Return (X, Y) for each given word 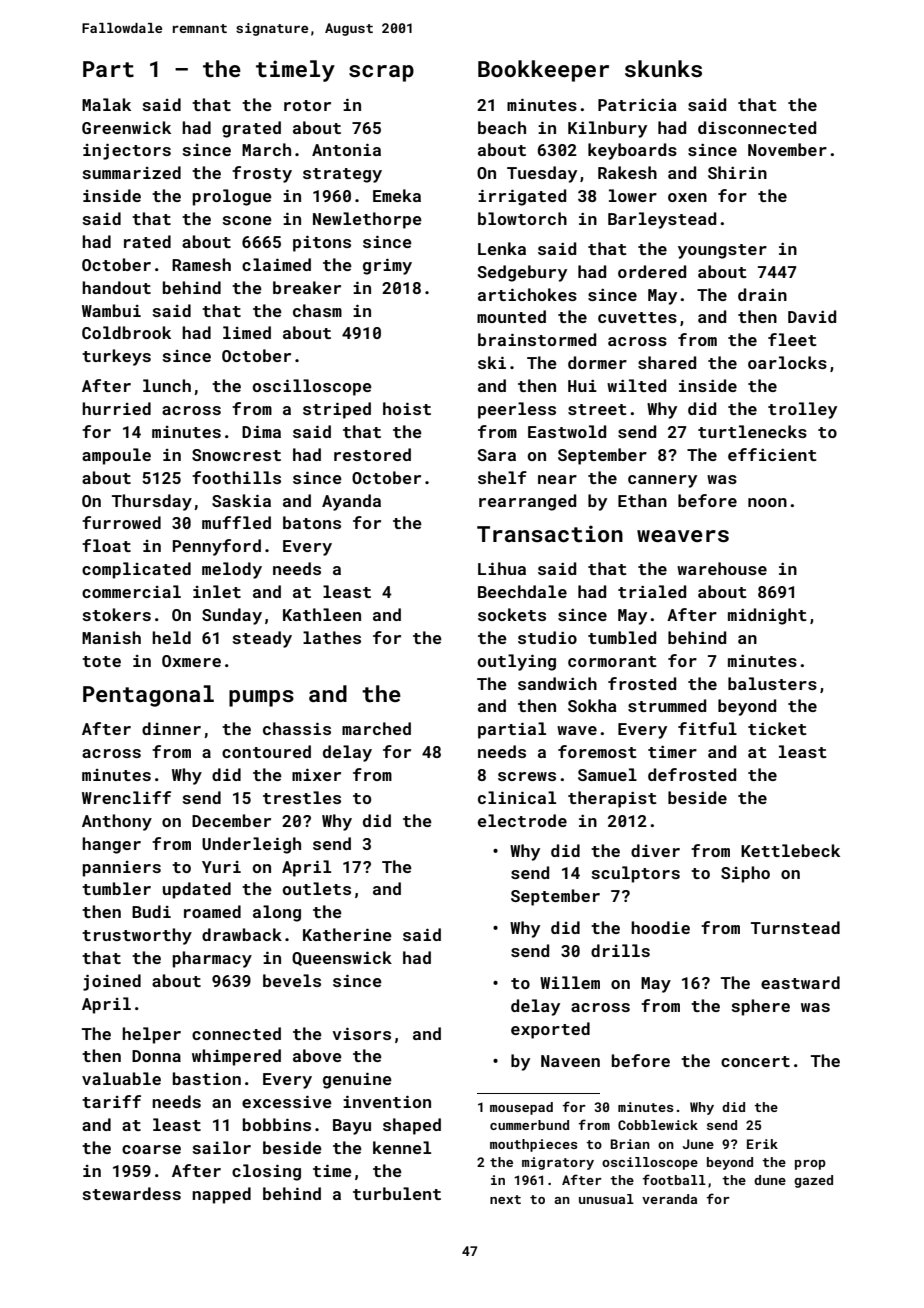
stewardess (131, 1193)
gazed (813, 1181)
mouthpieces (533, 1145)
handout (116, 287)
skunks (663, 68)
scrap (381, 73)
